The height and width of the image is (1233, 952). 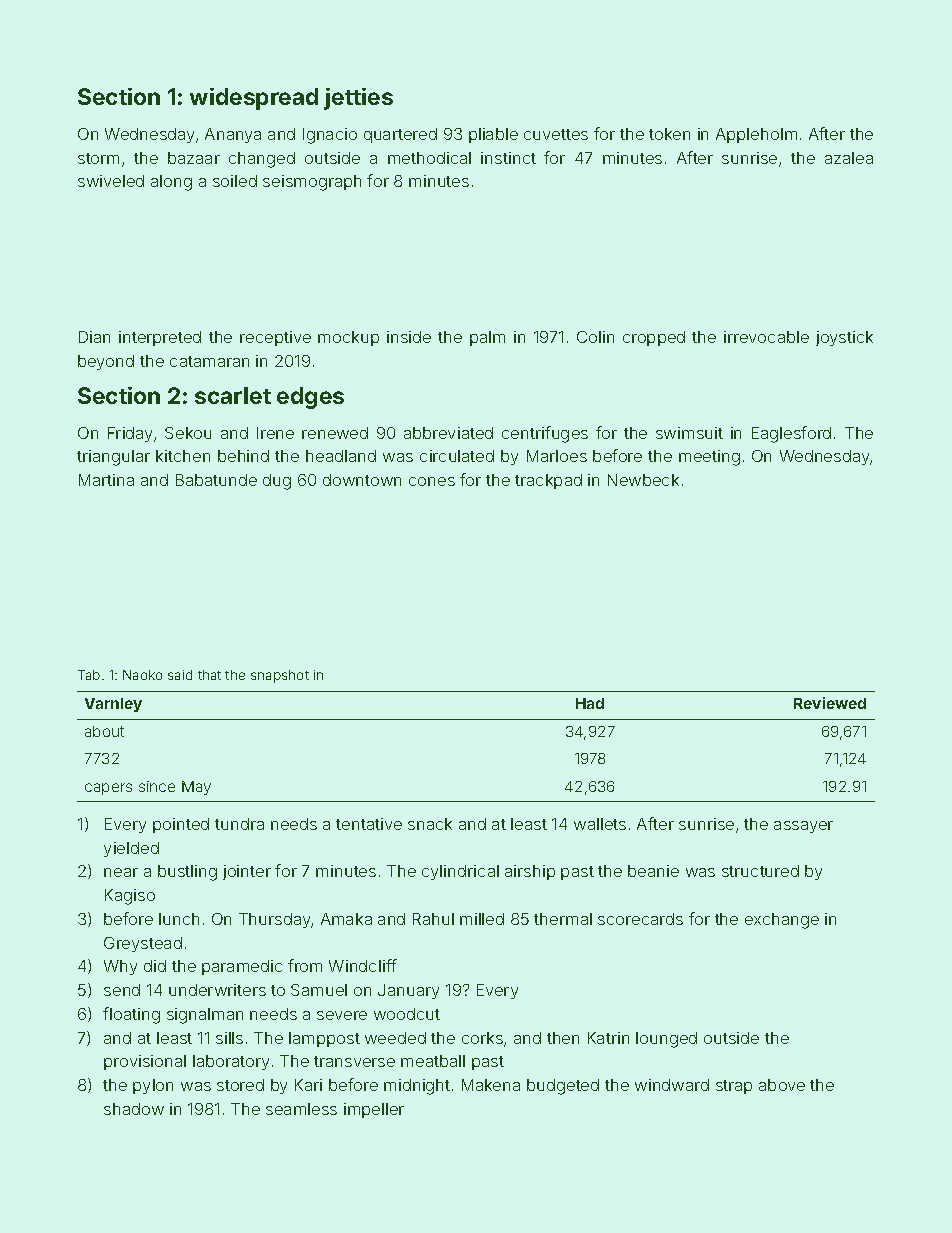 I want to click on downtown, so click(x=362, y=480).
